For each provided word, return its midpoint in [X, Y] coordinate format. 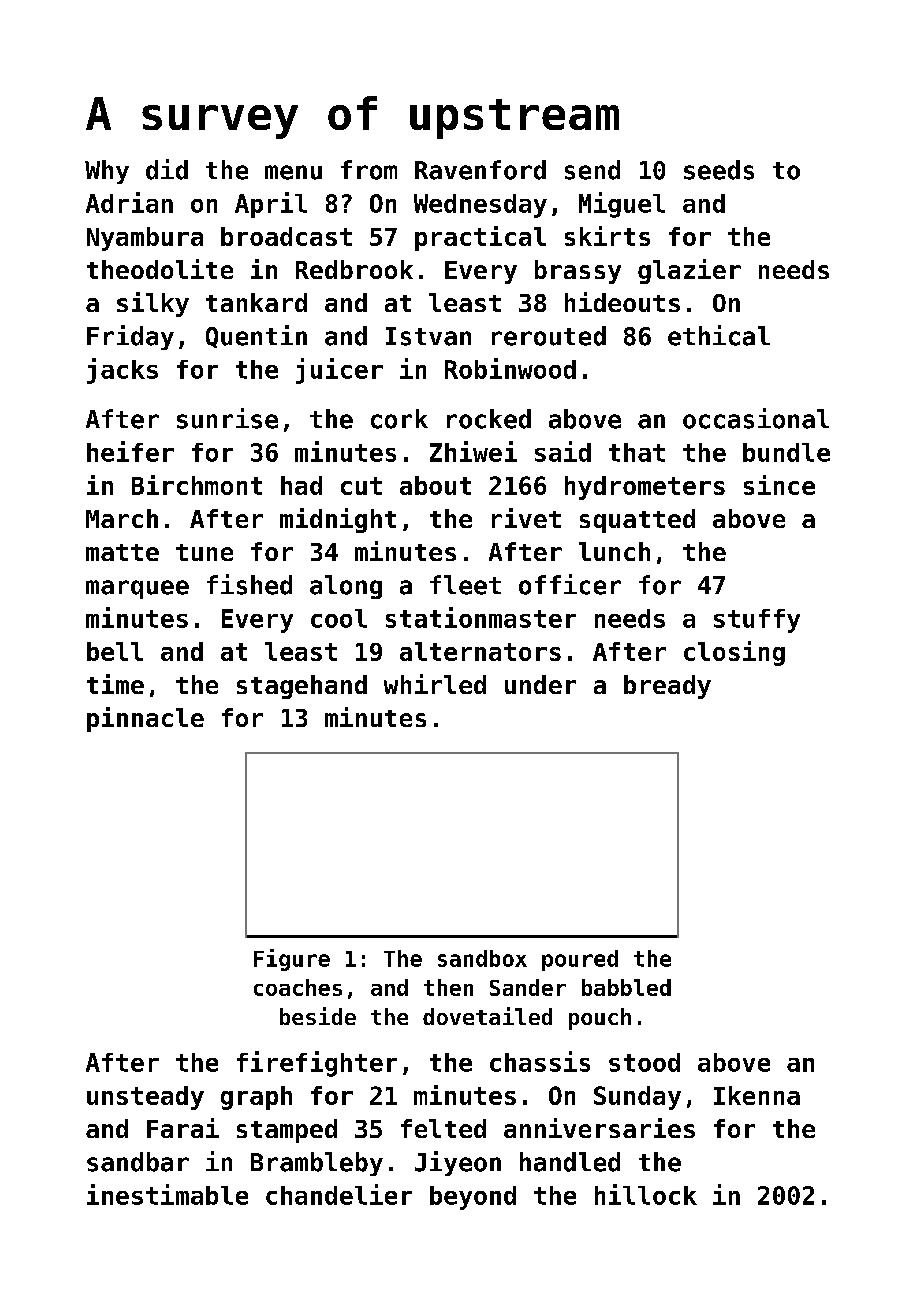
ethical [719, 335]
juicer [339, 371]
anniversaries [599, 1128]
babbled [626, 987]
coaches [298, 987]
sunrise [227, 418]
